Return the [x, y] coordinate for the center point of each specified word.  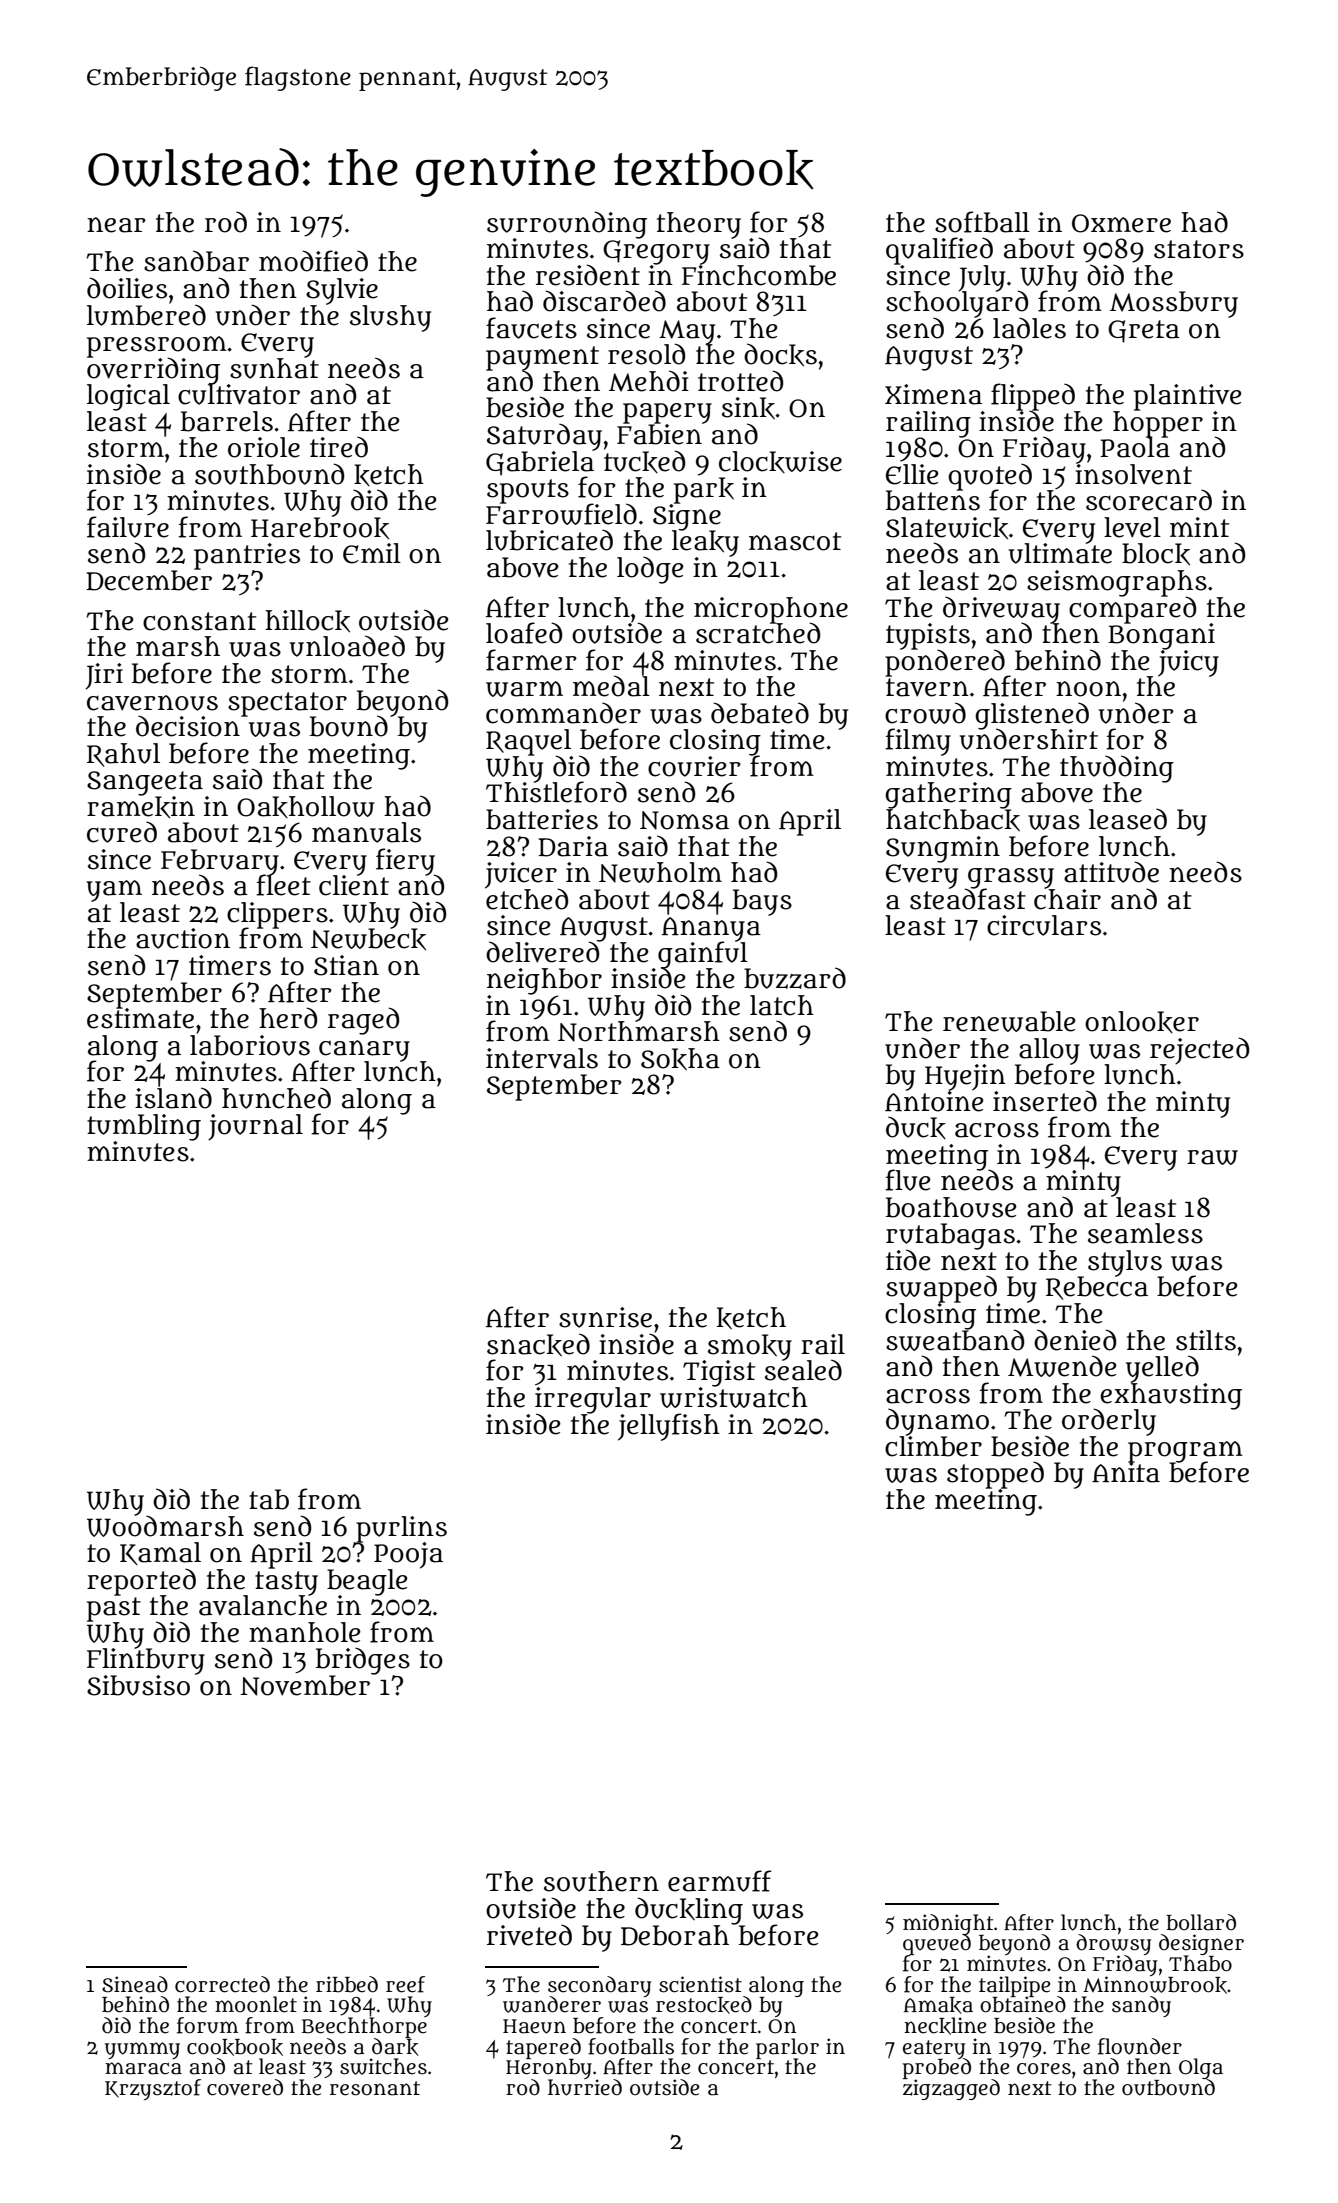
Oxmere [1121, 223]
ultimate [1060, 553]
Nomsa [684, 820]
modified [313, 261]
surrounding [567, 224]
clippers [277, 915]
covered [245, 2087]
